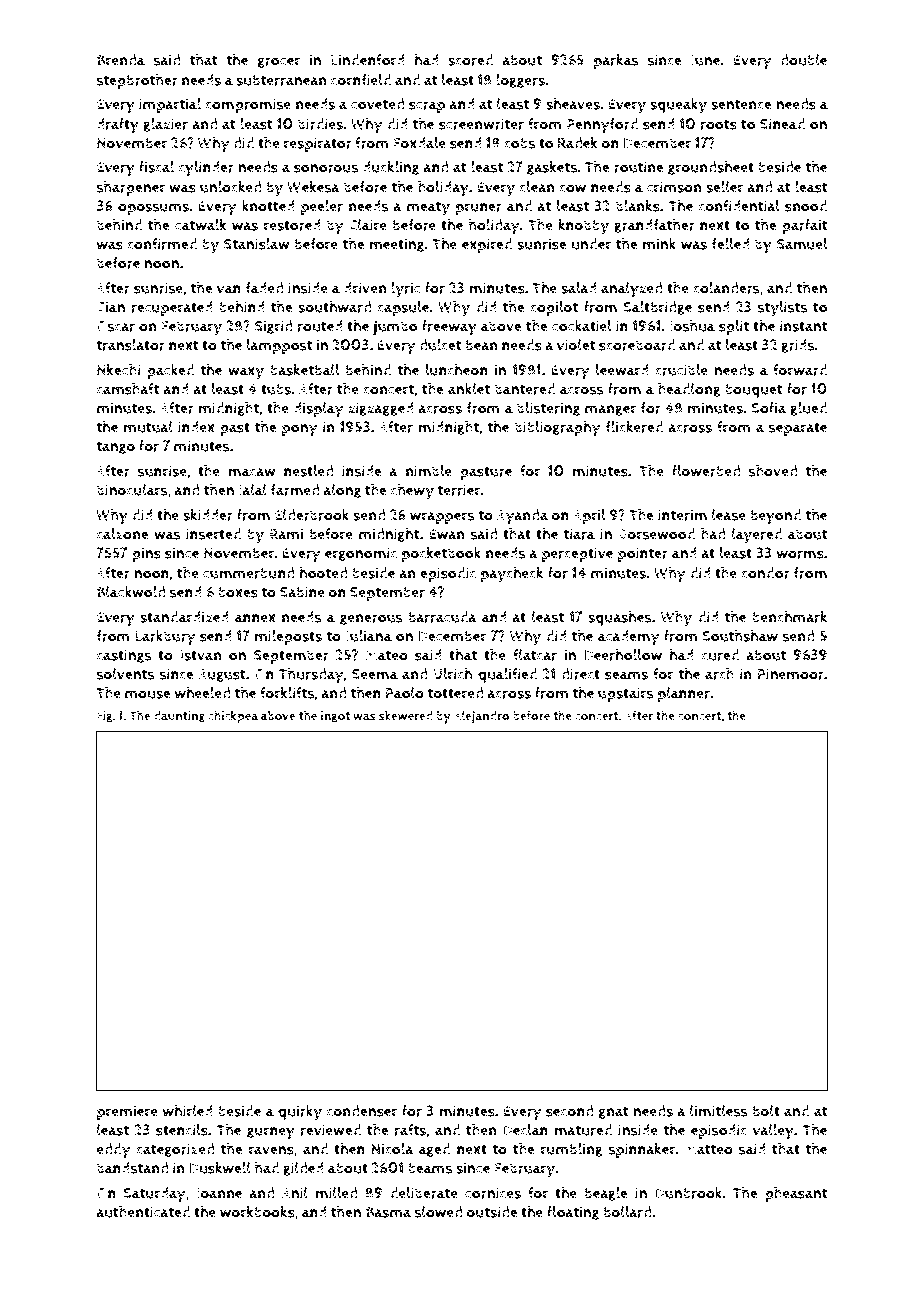 The image size is (924, 1308). I want to click on pocketbook, so click(441, 554).
